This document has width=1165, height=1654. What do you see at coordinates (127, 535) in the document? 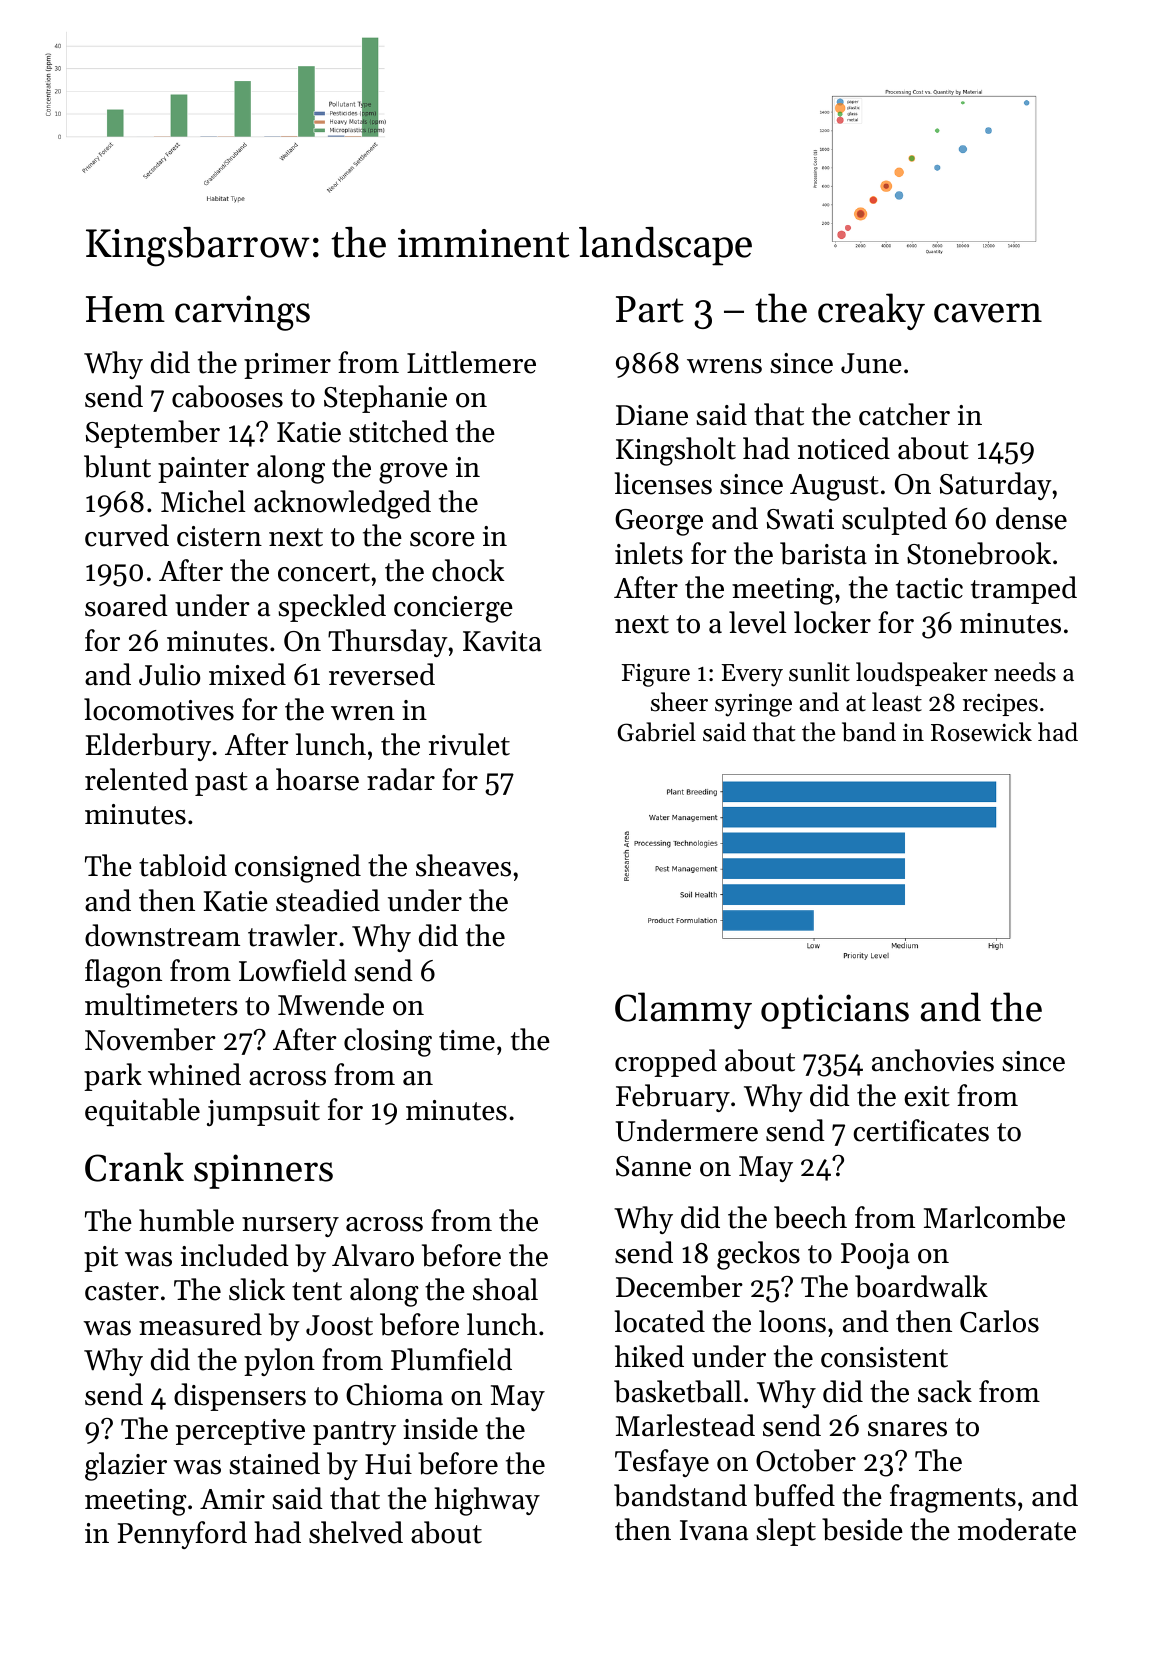
I see `curved` at bounding box center [127, 535].
